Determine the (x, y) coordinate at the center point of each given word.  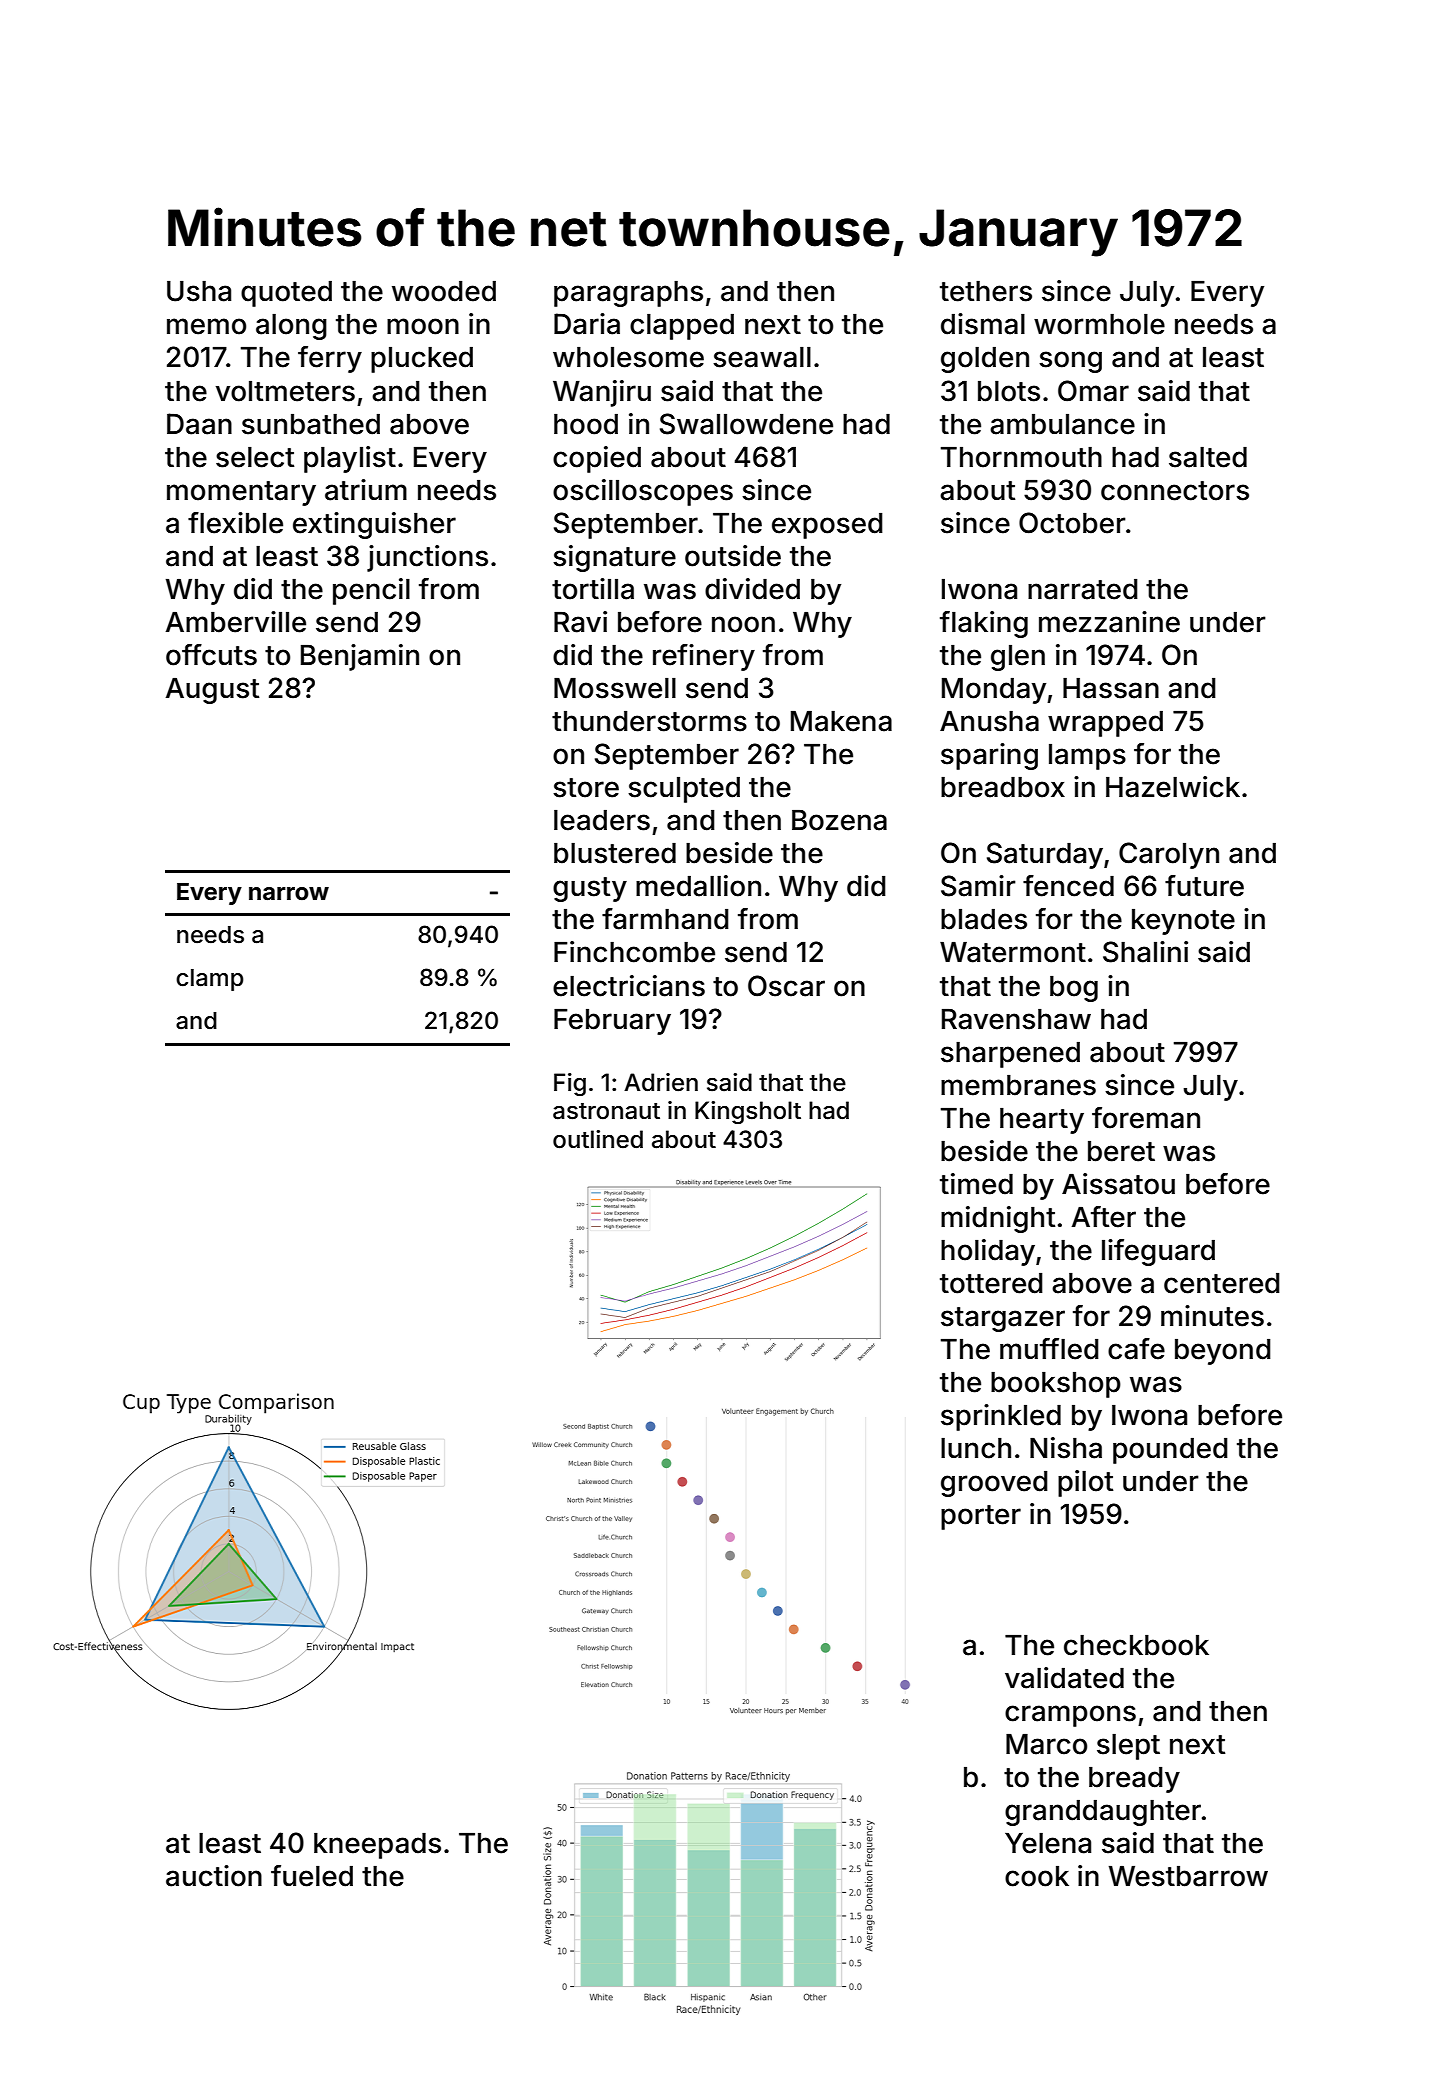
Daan (199, 424)
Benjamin (360, 657)
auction (214, 1876)
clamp (209, 980)
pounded (1170, 1451)
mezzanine (1109, 622)
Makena (841, 721)
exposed (827, 526)
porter (981, 1517)
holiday (988, 1252)
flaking (984, 624)
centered (1222, 1283)
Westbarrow (1188, 1876)
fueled (312, 1876)
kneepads (377, 1846)
